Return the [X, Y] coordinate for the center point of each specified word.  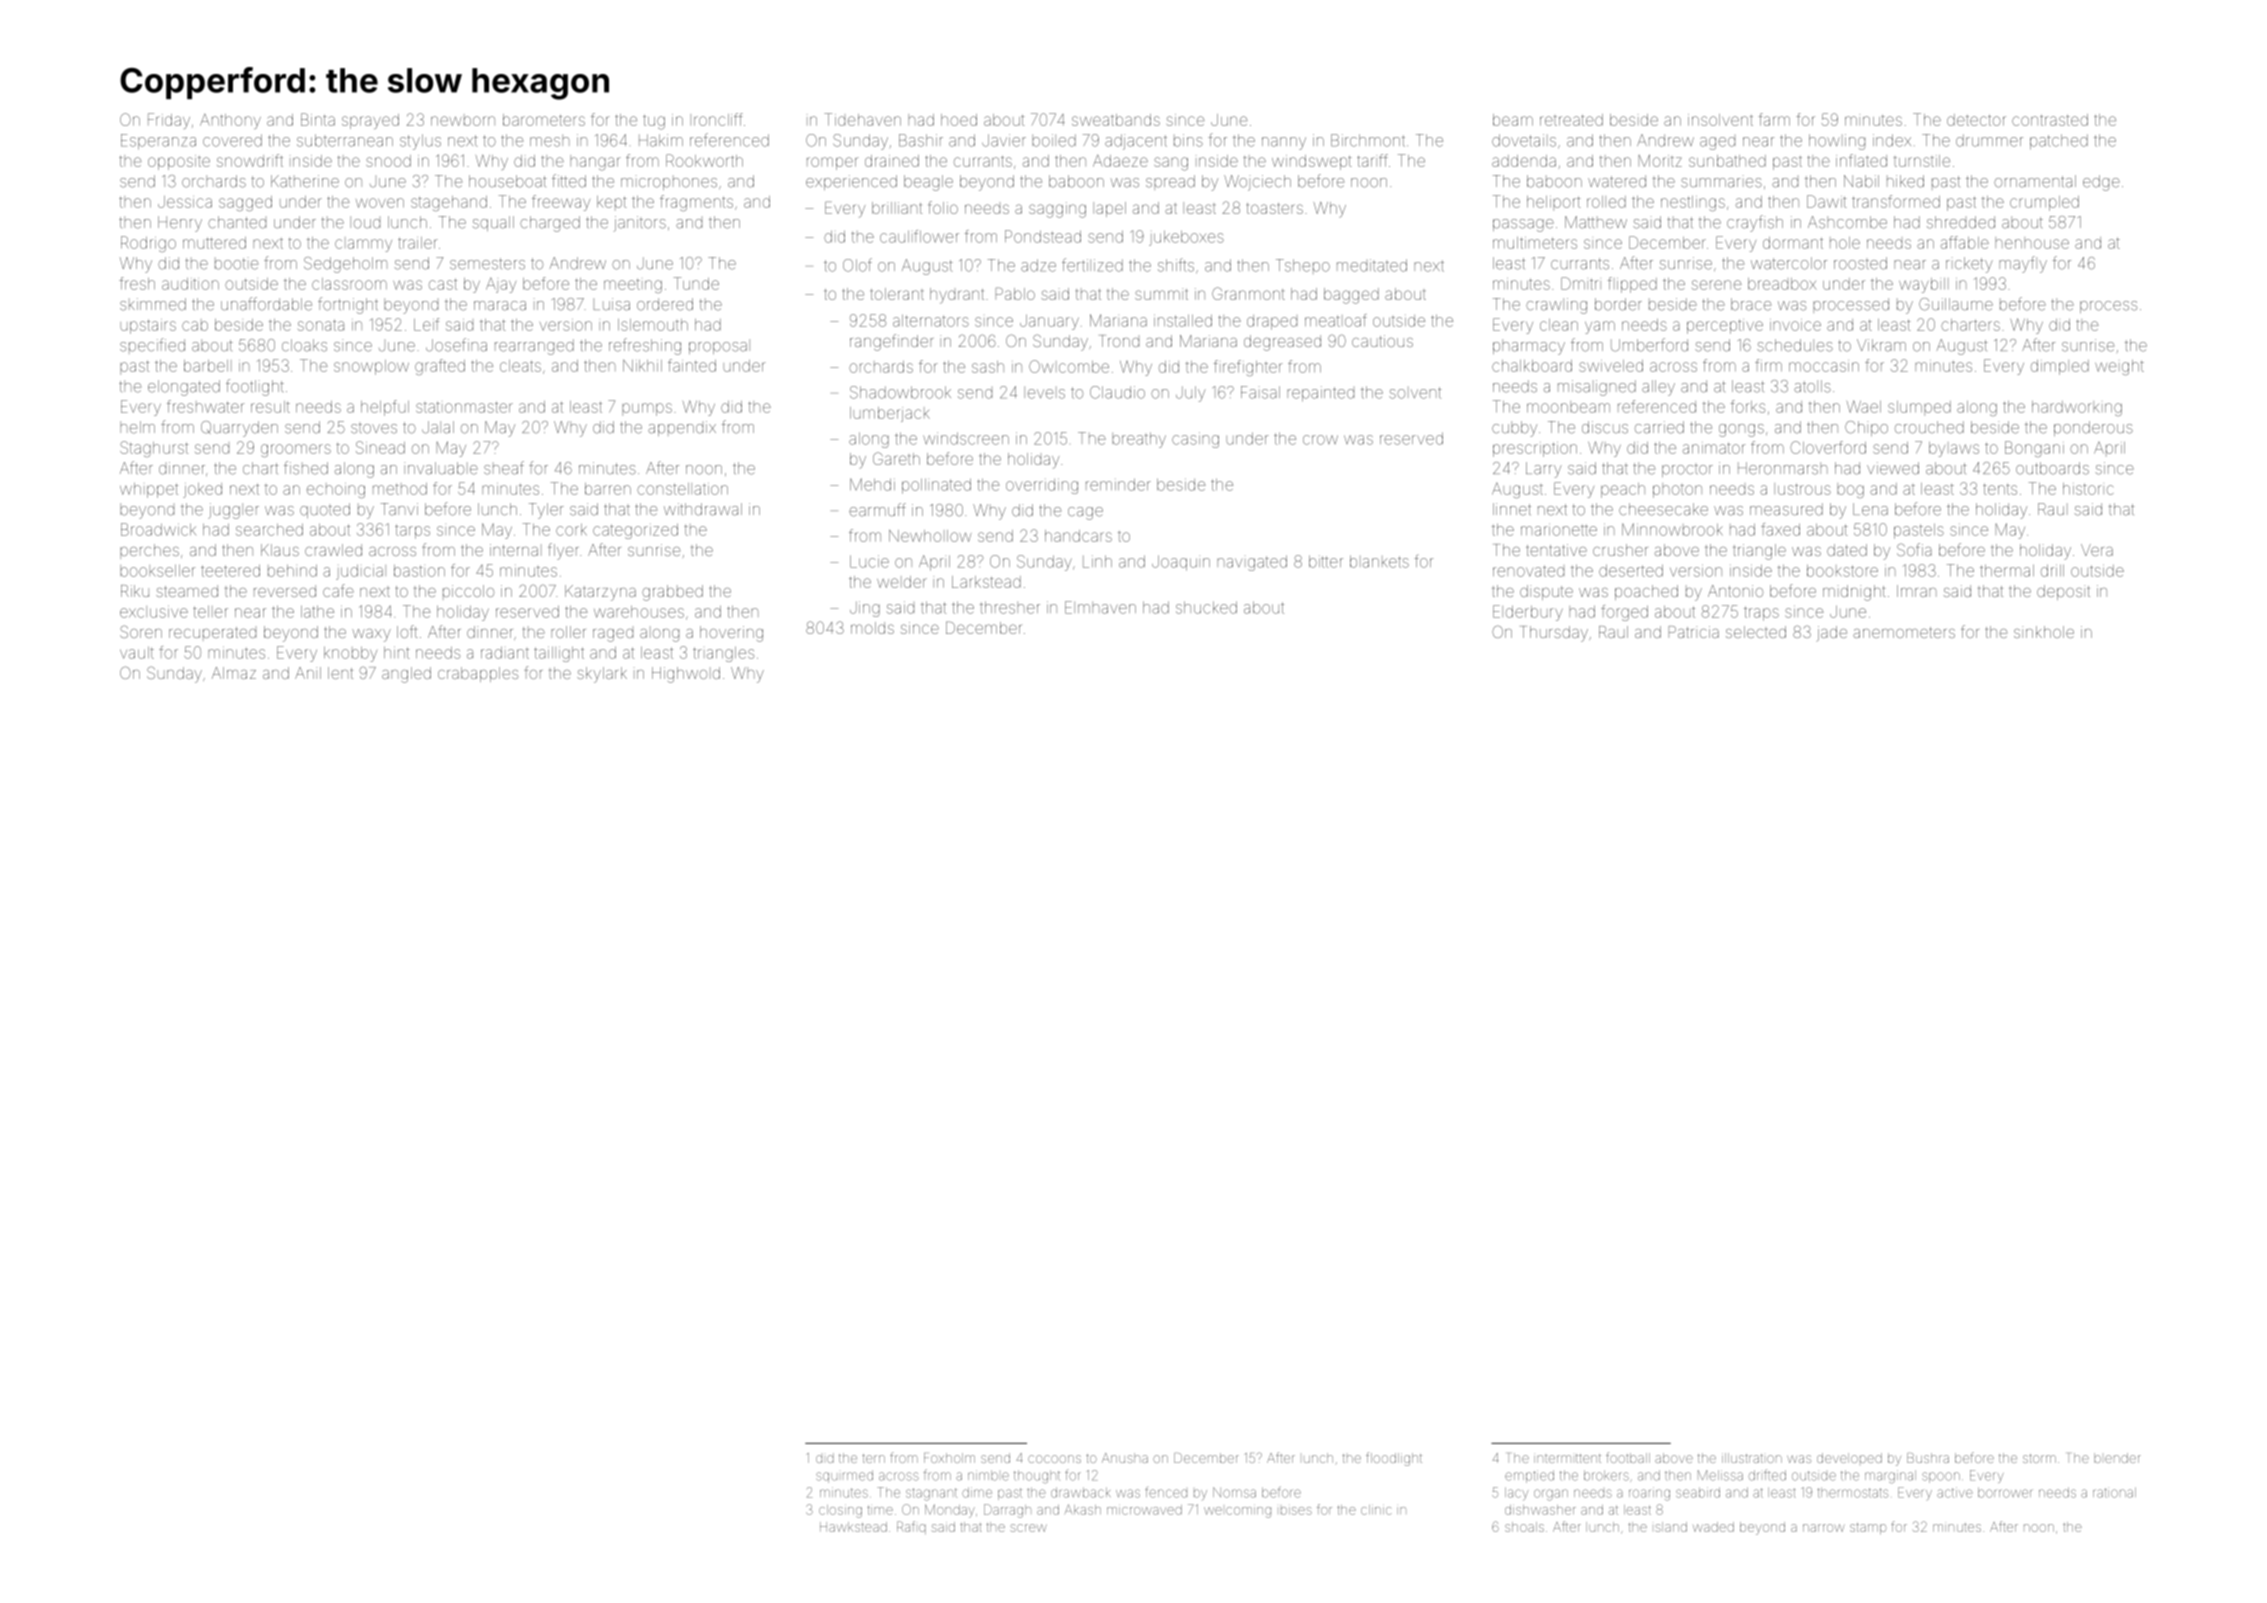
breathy [1139, 440]
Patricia [1694, 632]
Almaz [234, 673]
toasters [1275, 208]
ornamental [2035, 181]
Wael [1864, 406]
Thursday [1554, 634]
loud [365, 222]
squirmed [844, 1476]
